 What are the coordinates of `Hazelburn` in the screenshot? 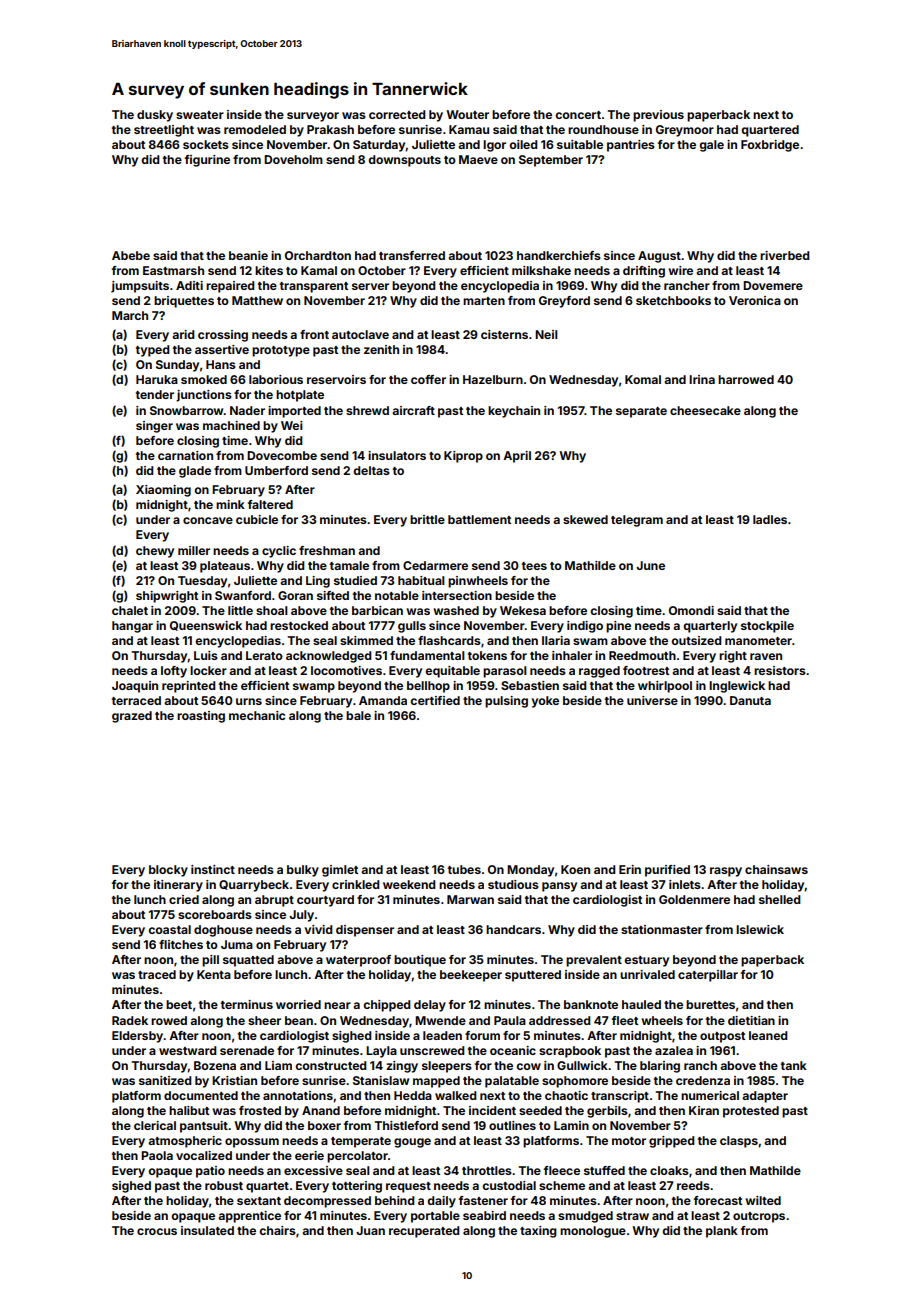 It's located at (493, 379).
